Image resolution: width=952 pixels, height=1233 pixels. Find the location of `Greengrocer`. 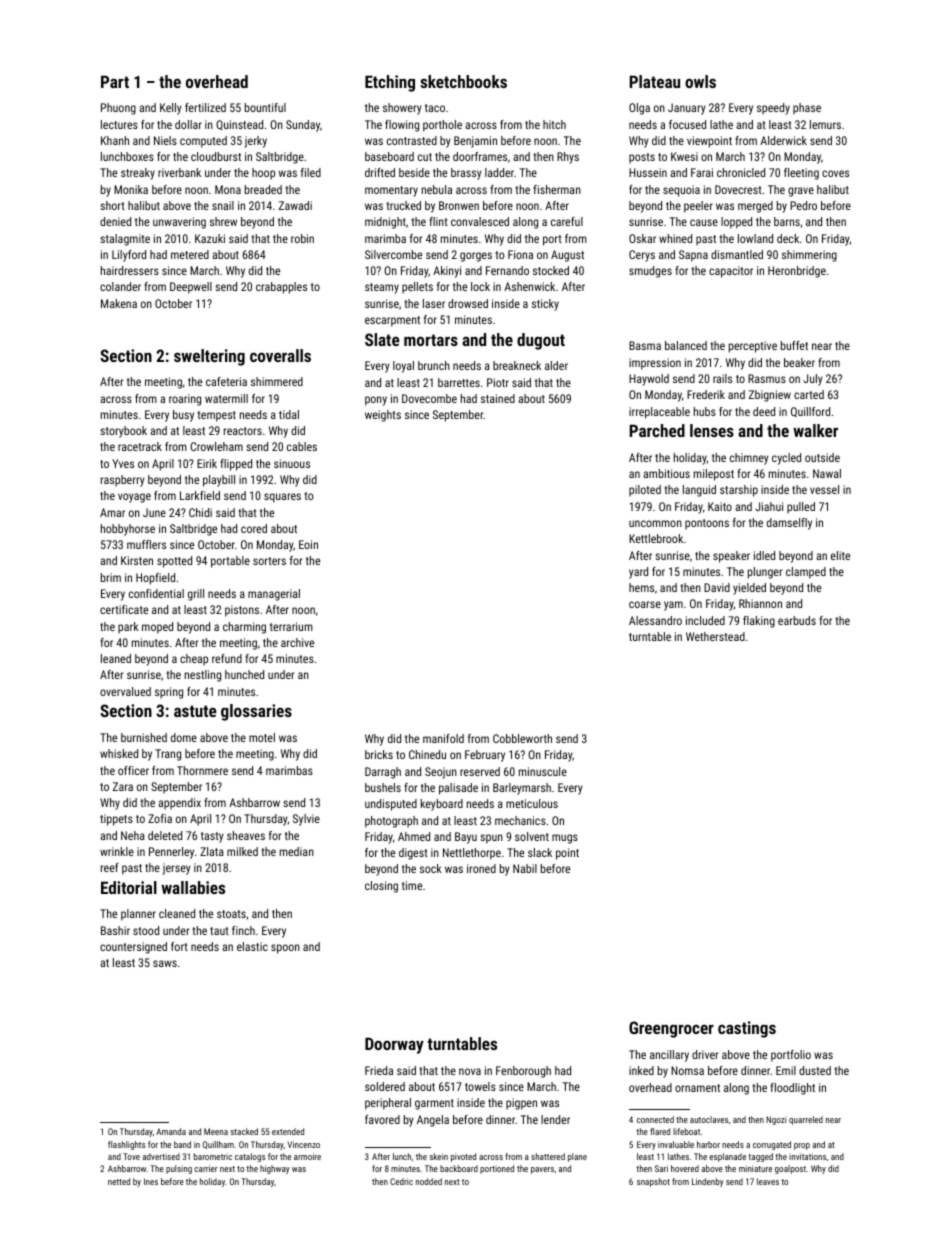

Greengrocer is located at coordinates (671, 1029).
